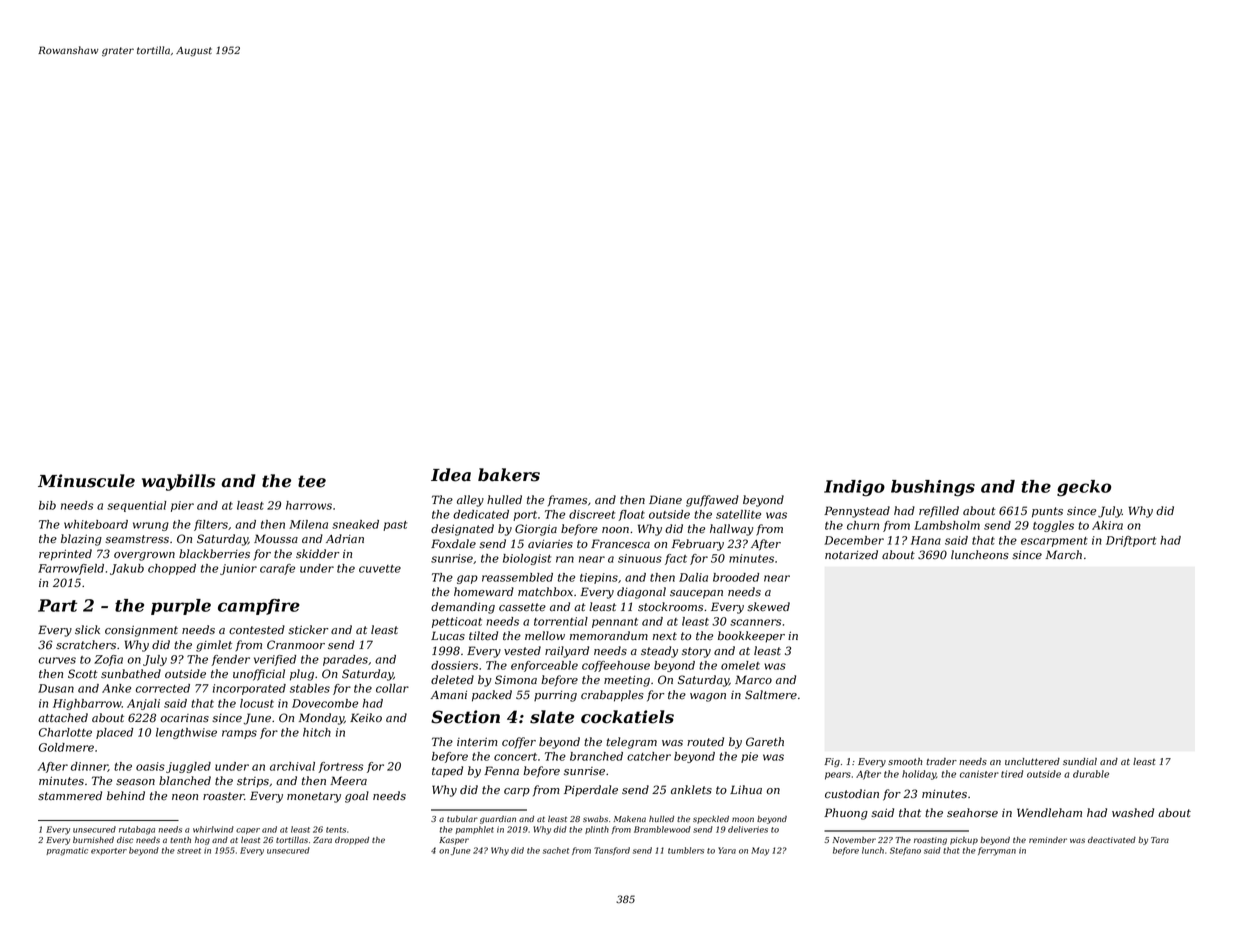 This screenshot has height=952, width=1233. What do you see at coordinates (67, 851) in the screenshot?
I see `pragmatic` at bounding box center [67, 851].
